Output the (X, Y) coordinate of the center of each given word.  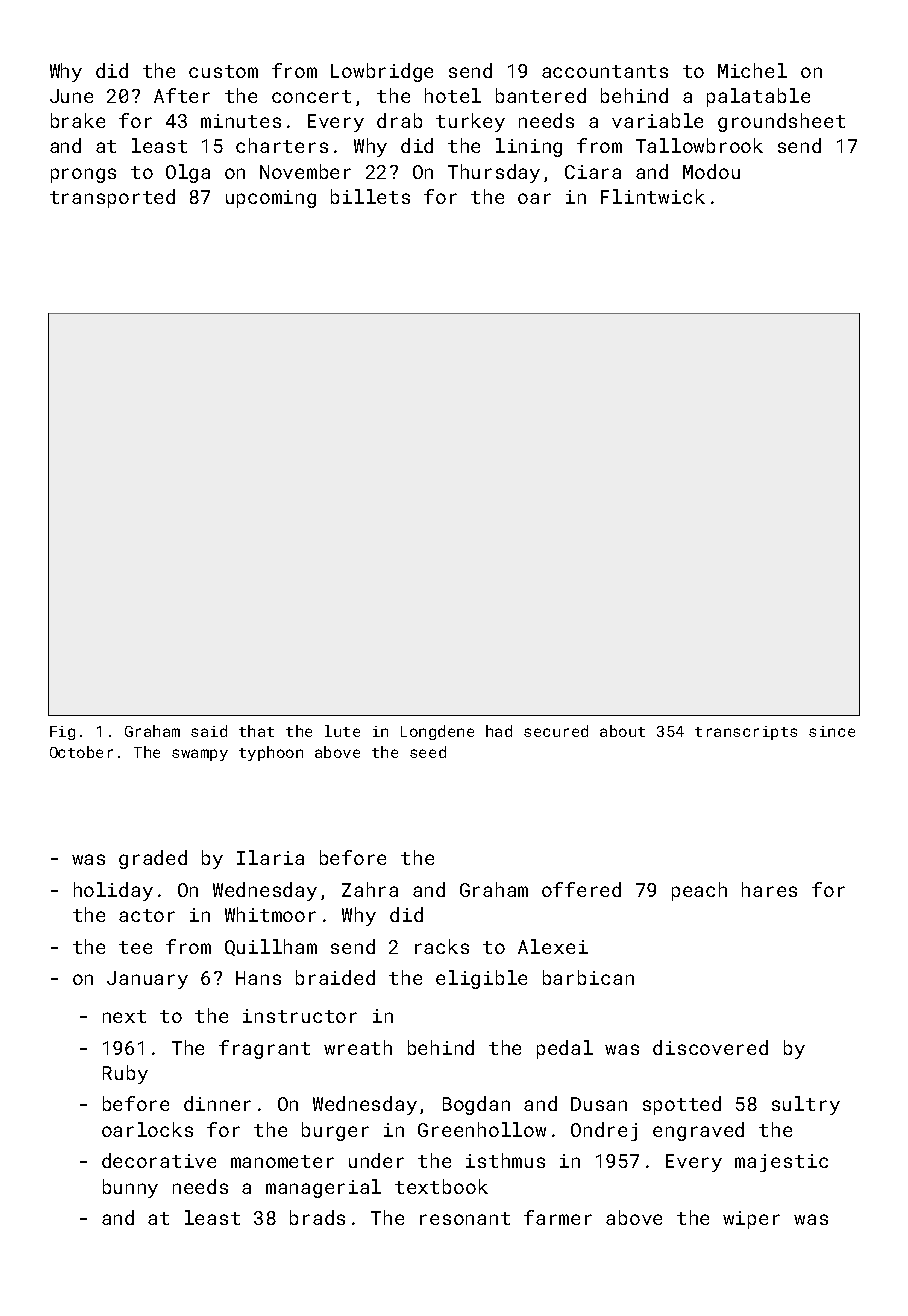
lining (529, 147)
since (832, 731)
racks (442, 946)
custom (223, 71)
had (499, 731)
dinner (217, 1103)
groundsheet (781, 122)
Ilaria (270, 857)
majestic (781, 1163)
